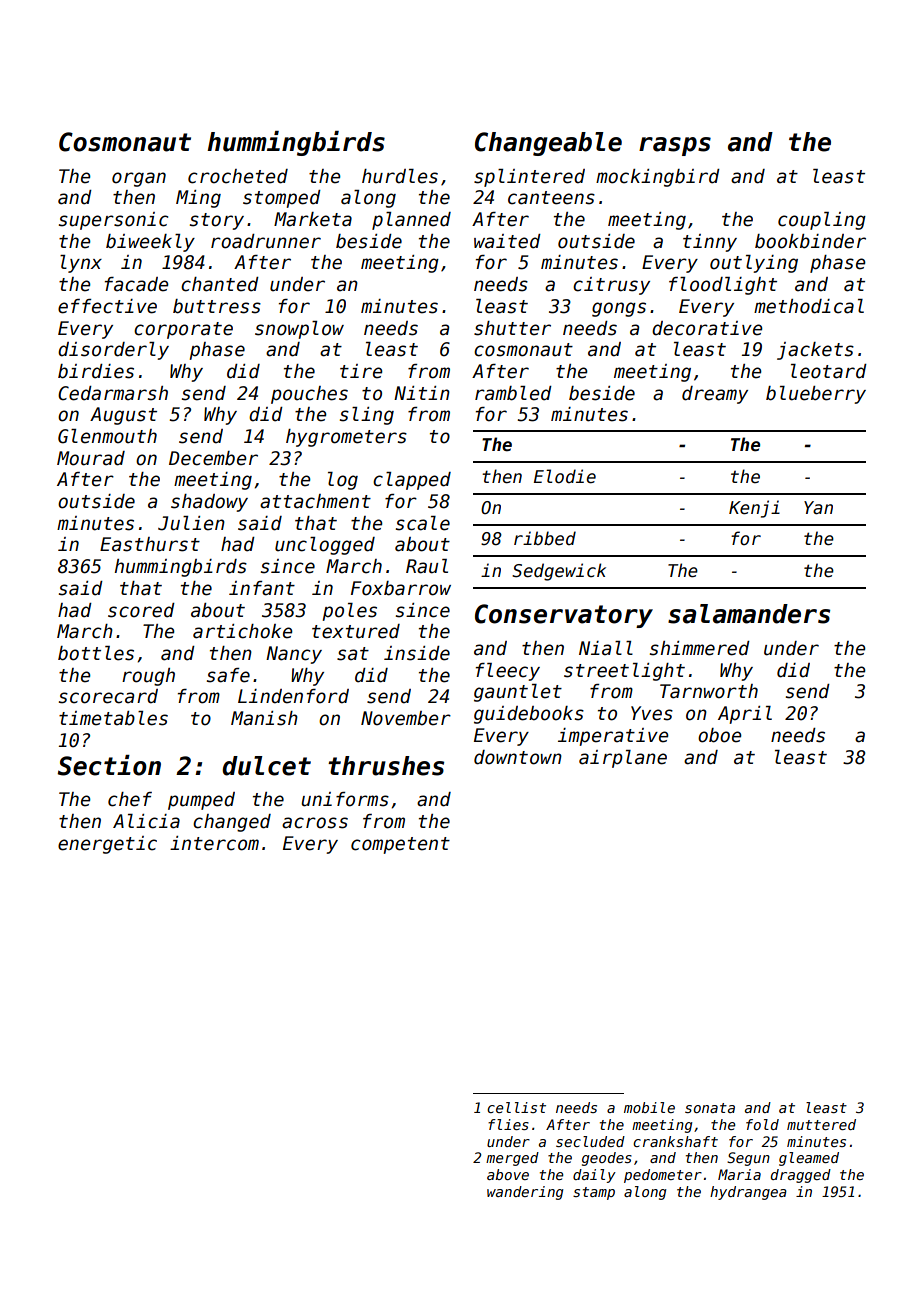  I want to click on crocheted, so click(238, 176).
